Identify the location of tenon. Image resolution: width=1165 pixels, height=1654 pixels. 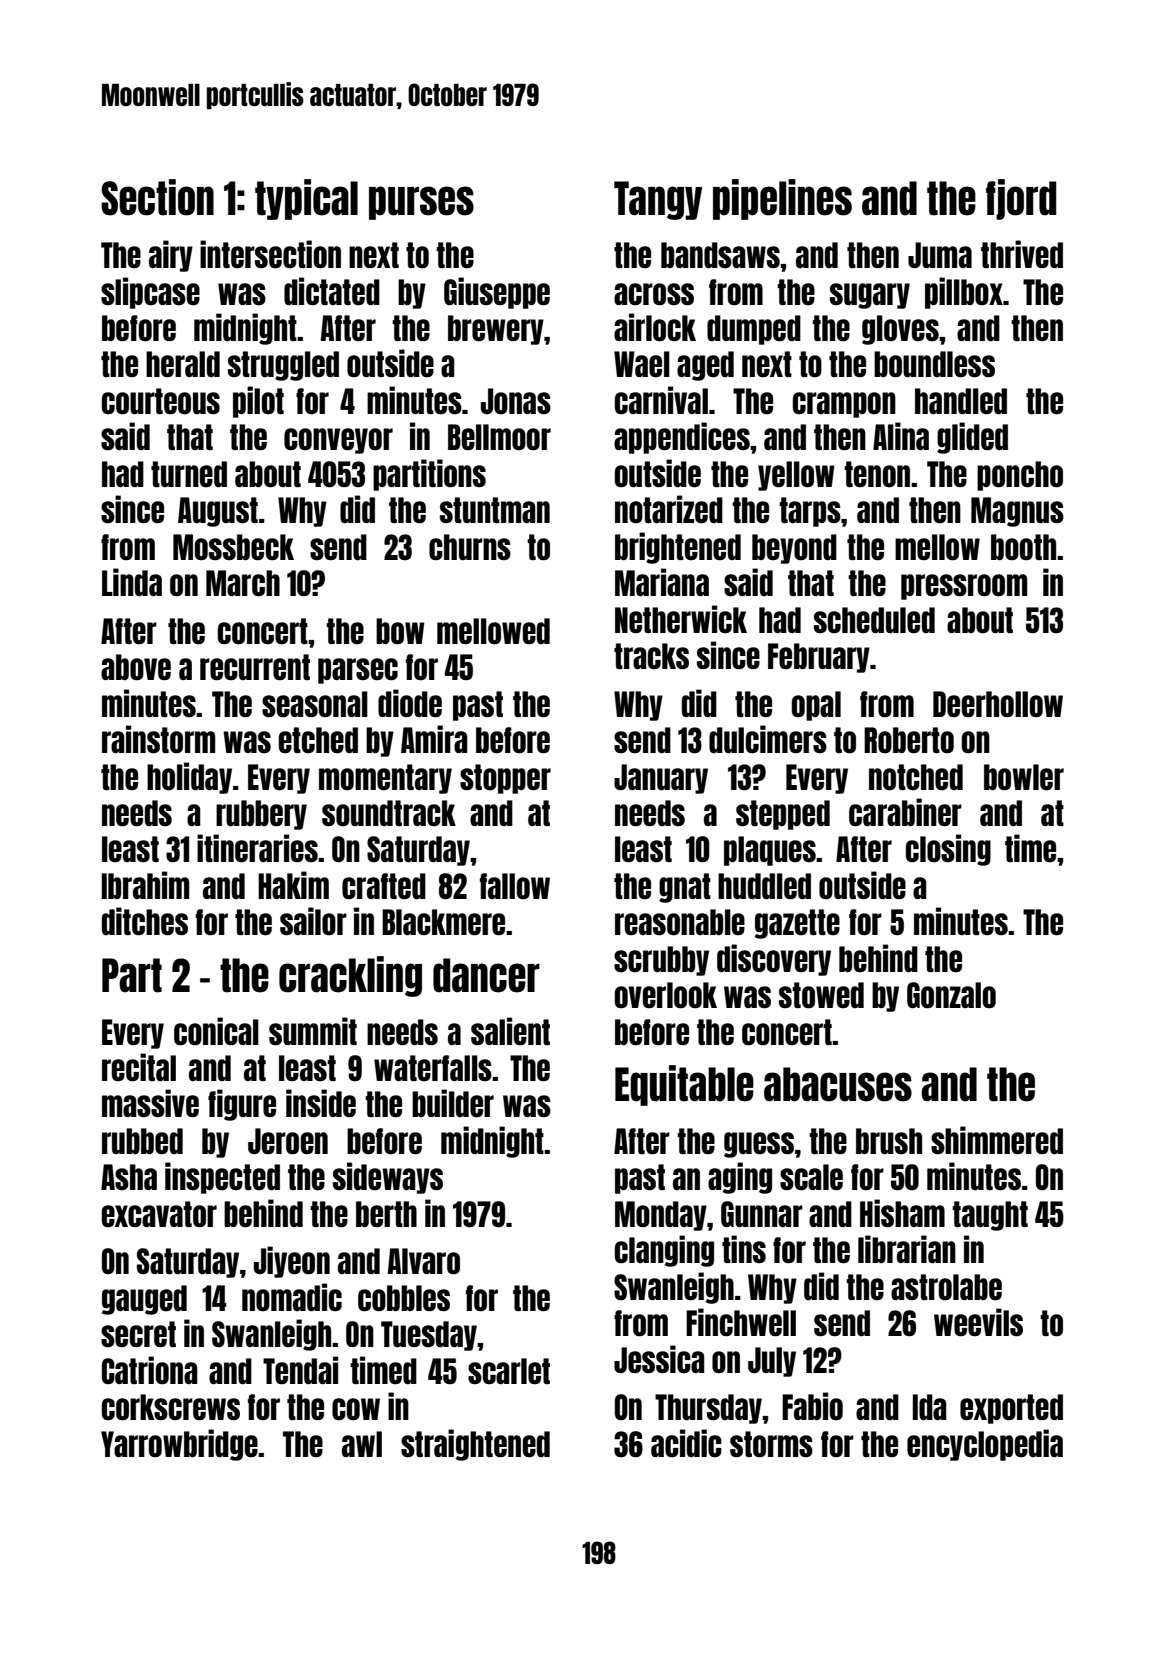
(877, 474).
